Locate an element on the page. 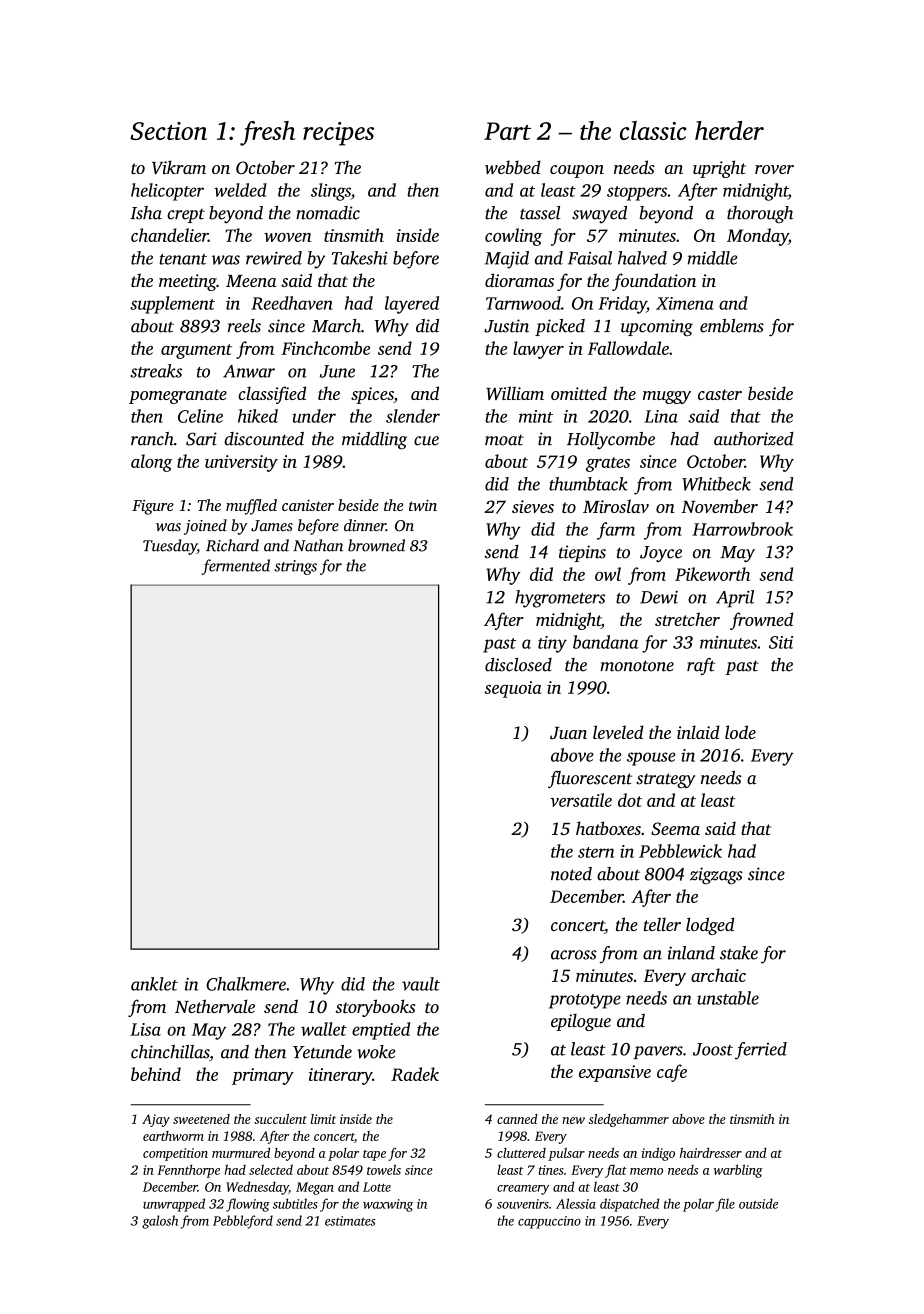  Justin is located at coordinates (506, 326).
